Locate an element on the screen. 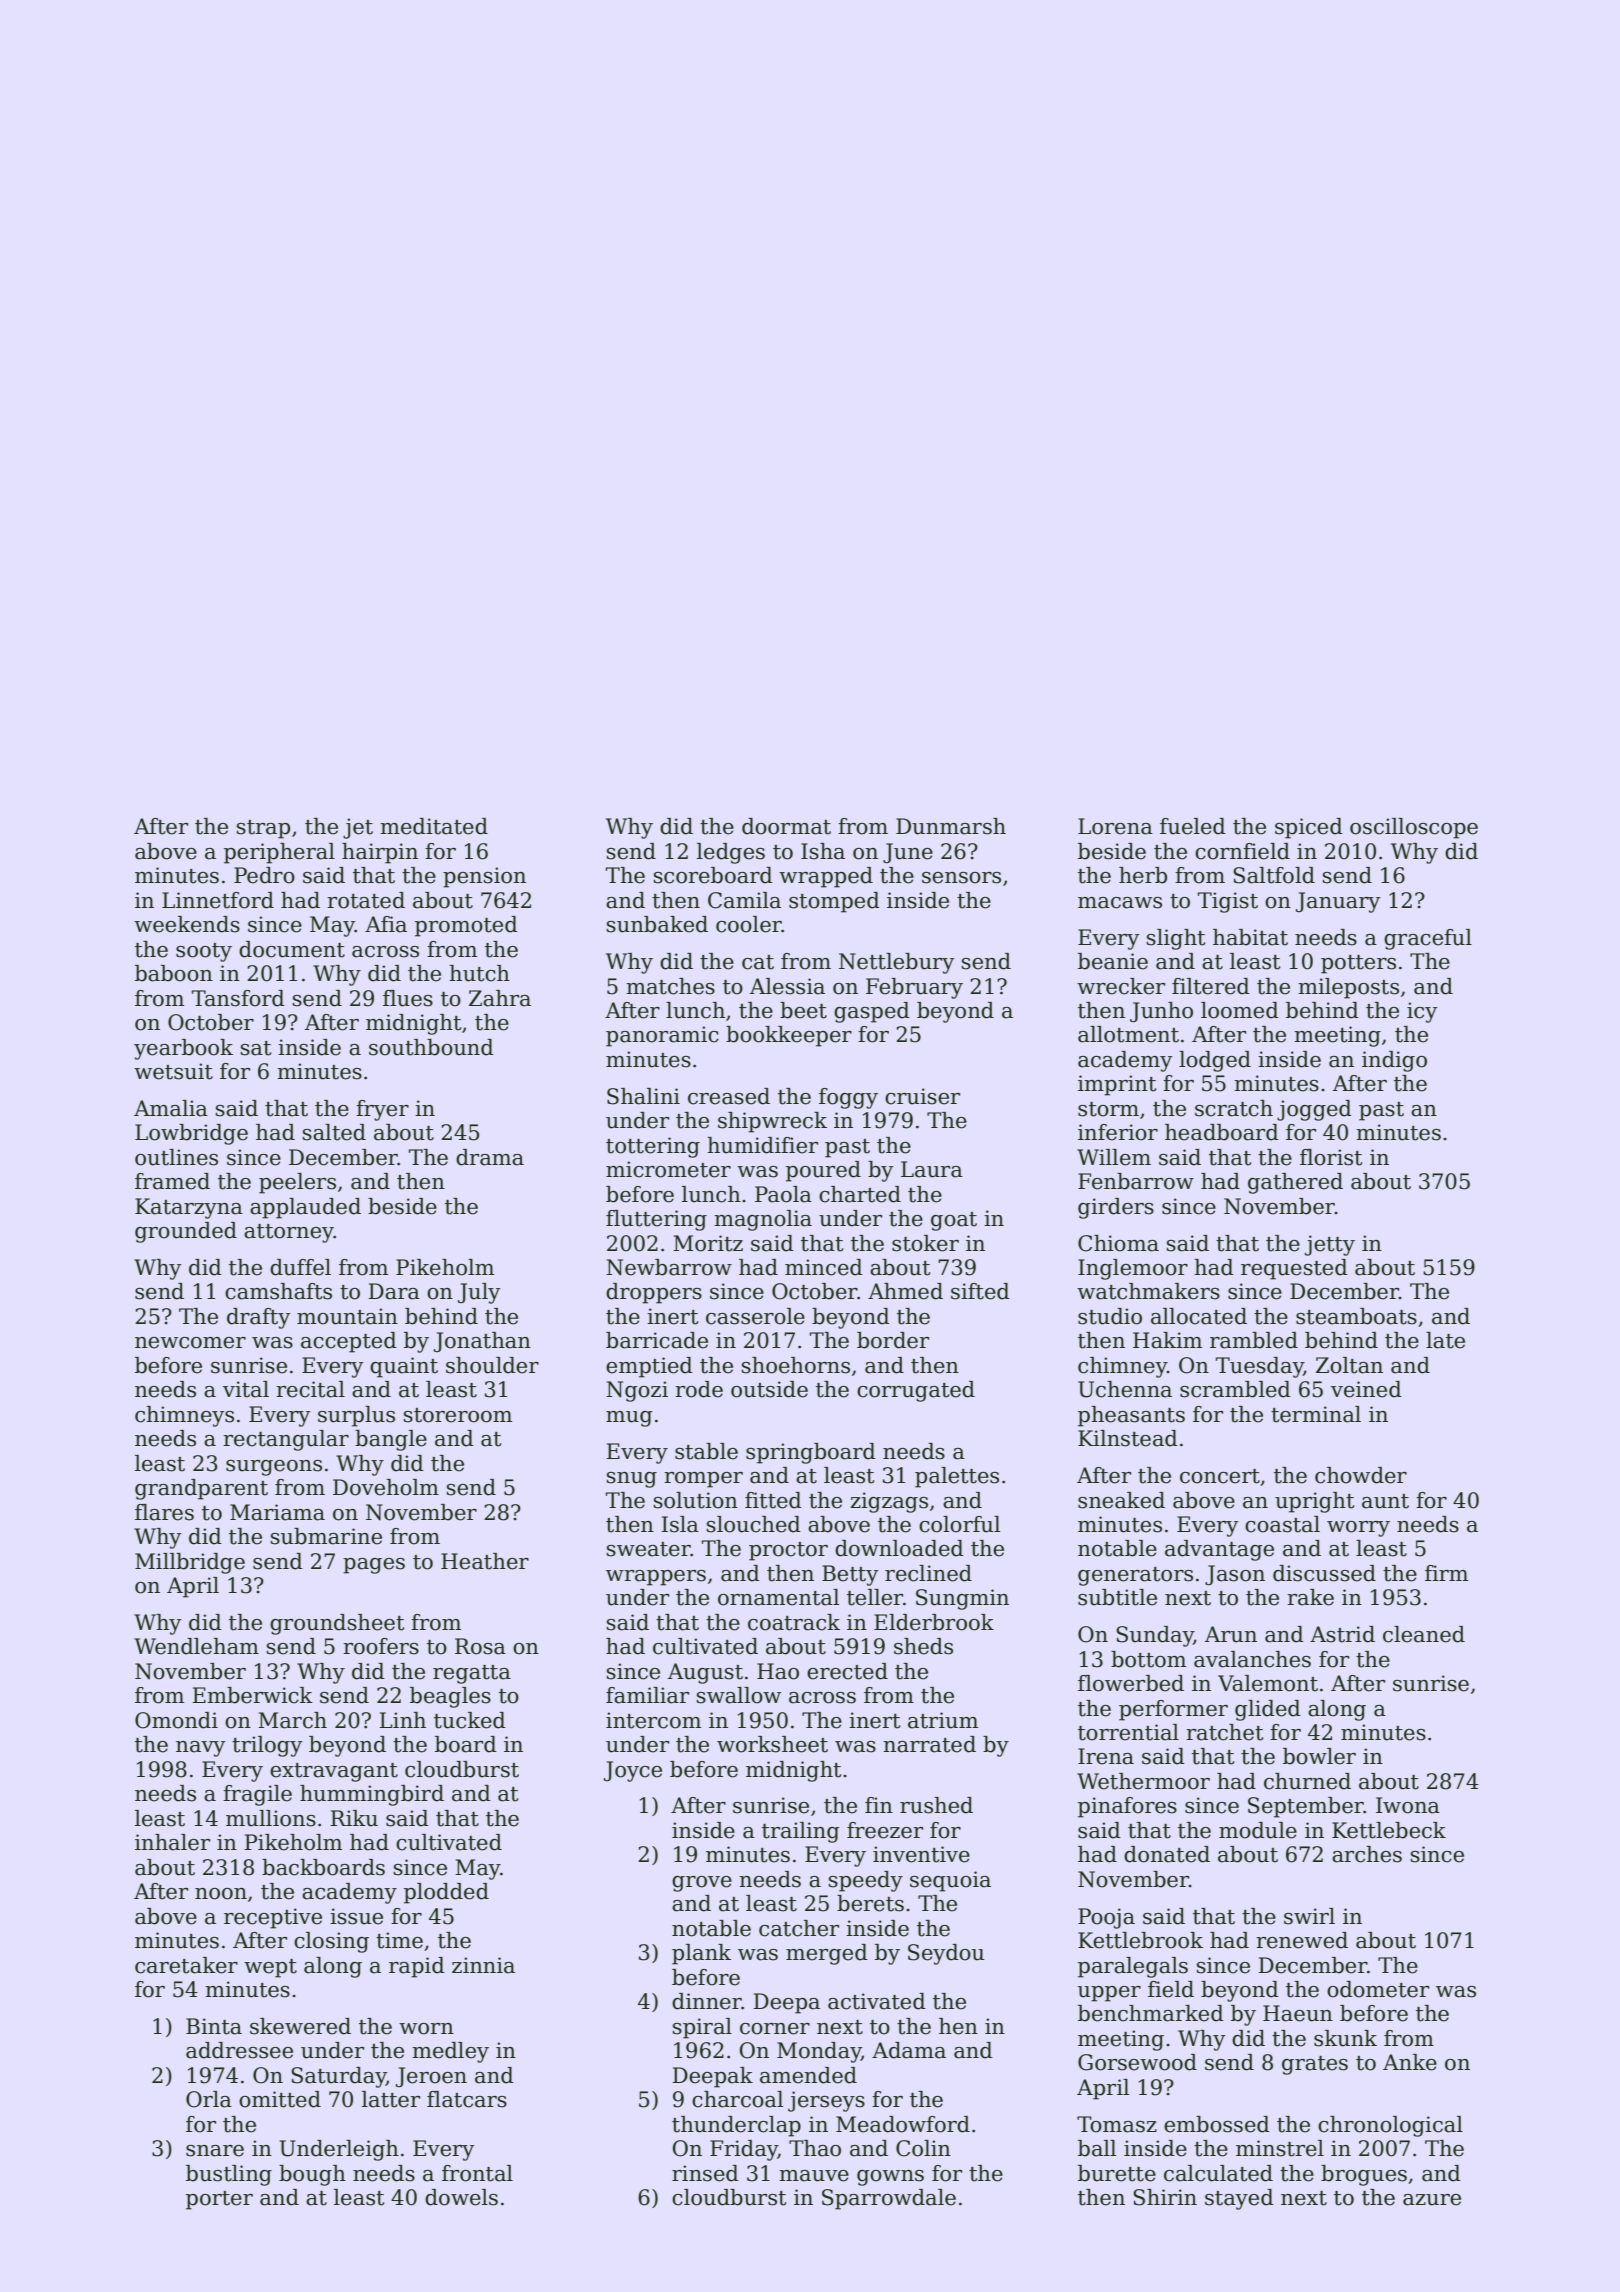  surgeons is located at coordinates (274, 1468).
